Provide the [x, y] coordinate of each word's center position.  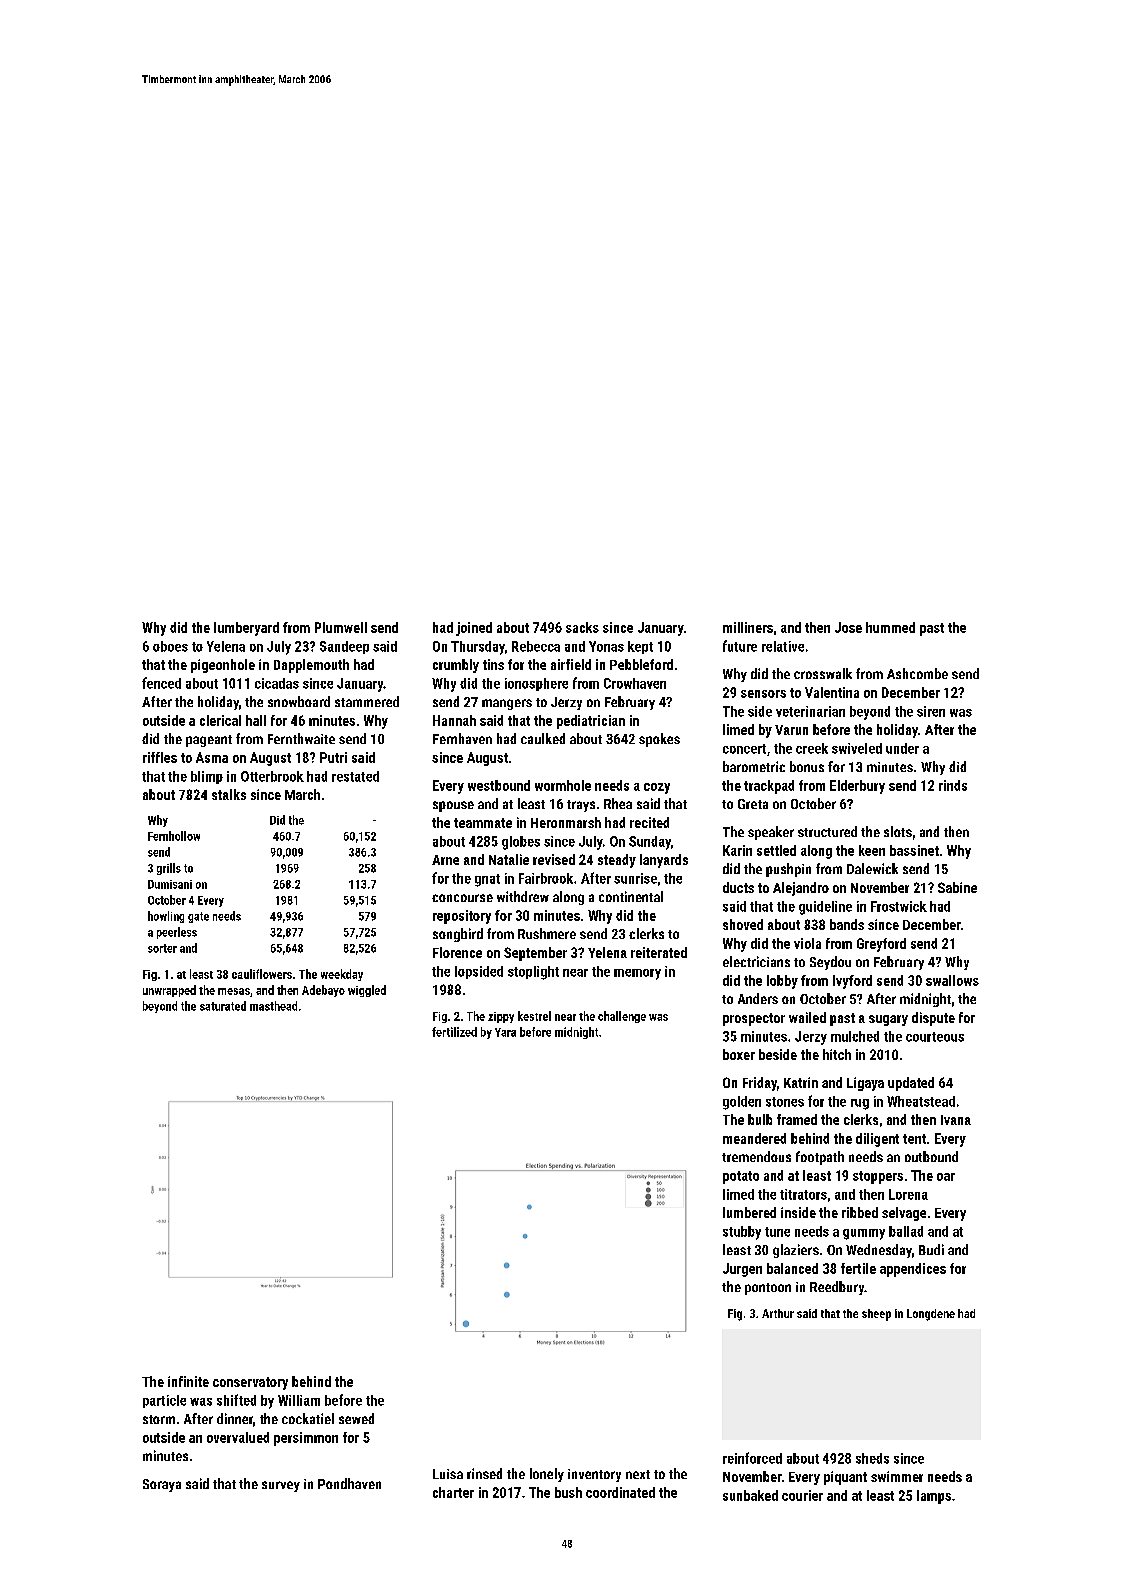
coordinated [620, 1492]
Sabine [957, 887]
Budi [931, 1249]
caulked [543, 738]
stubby [742, 1233]
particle [164, 1401]
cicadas [277, 683]
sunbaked [750, 1495]
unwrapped [169, 991]
